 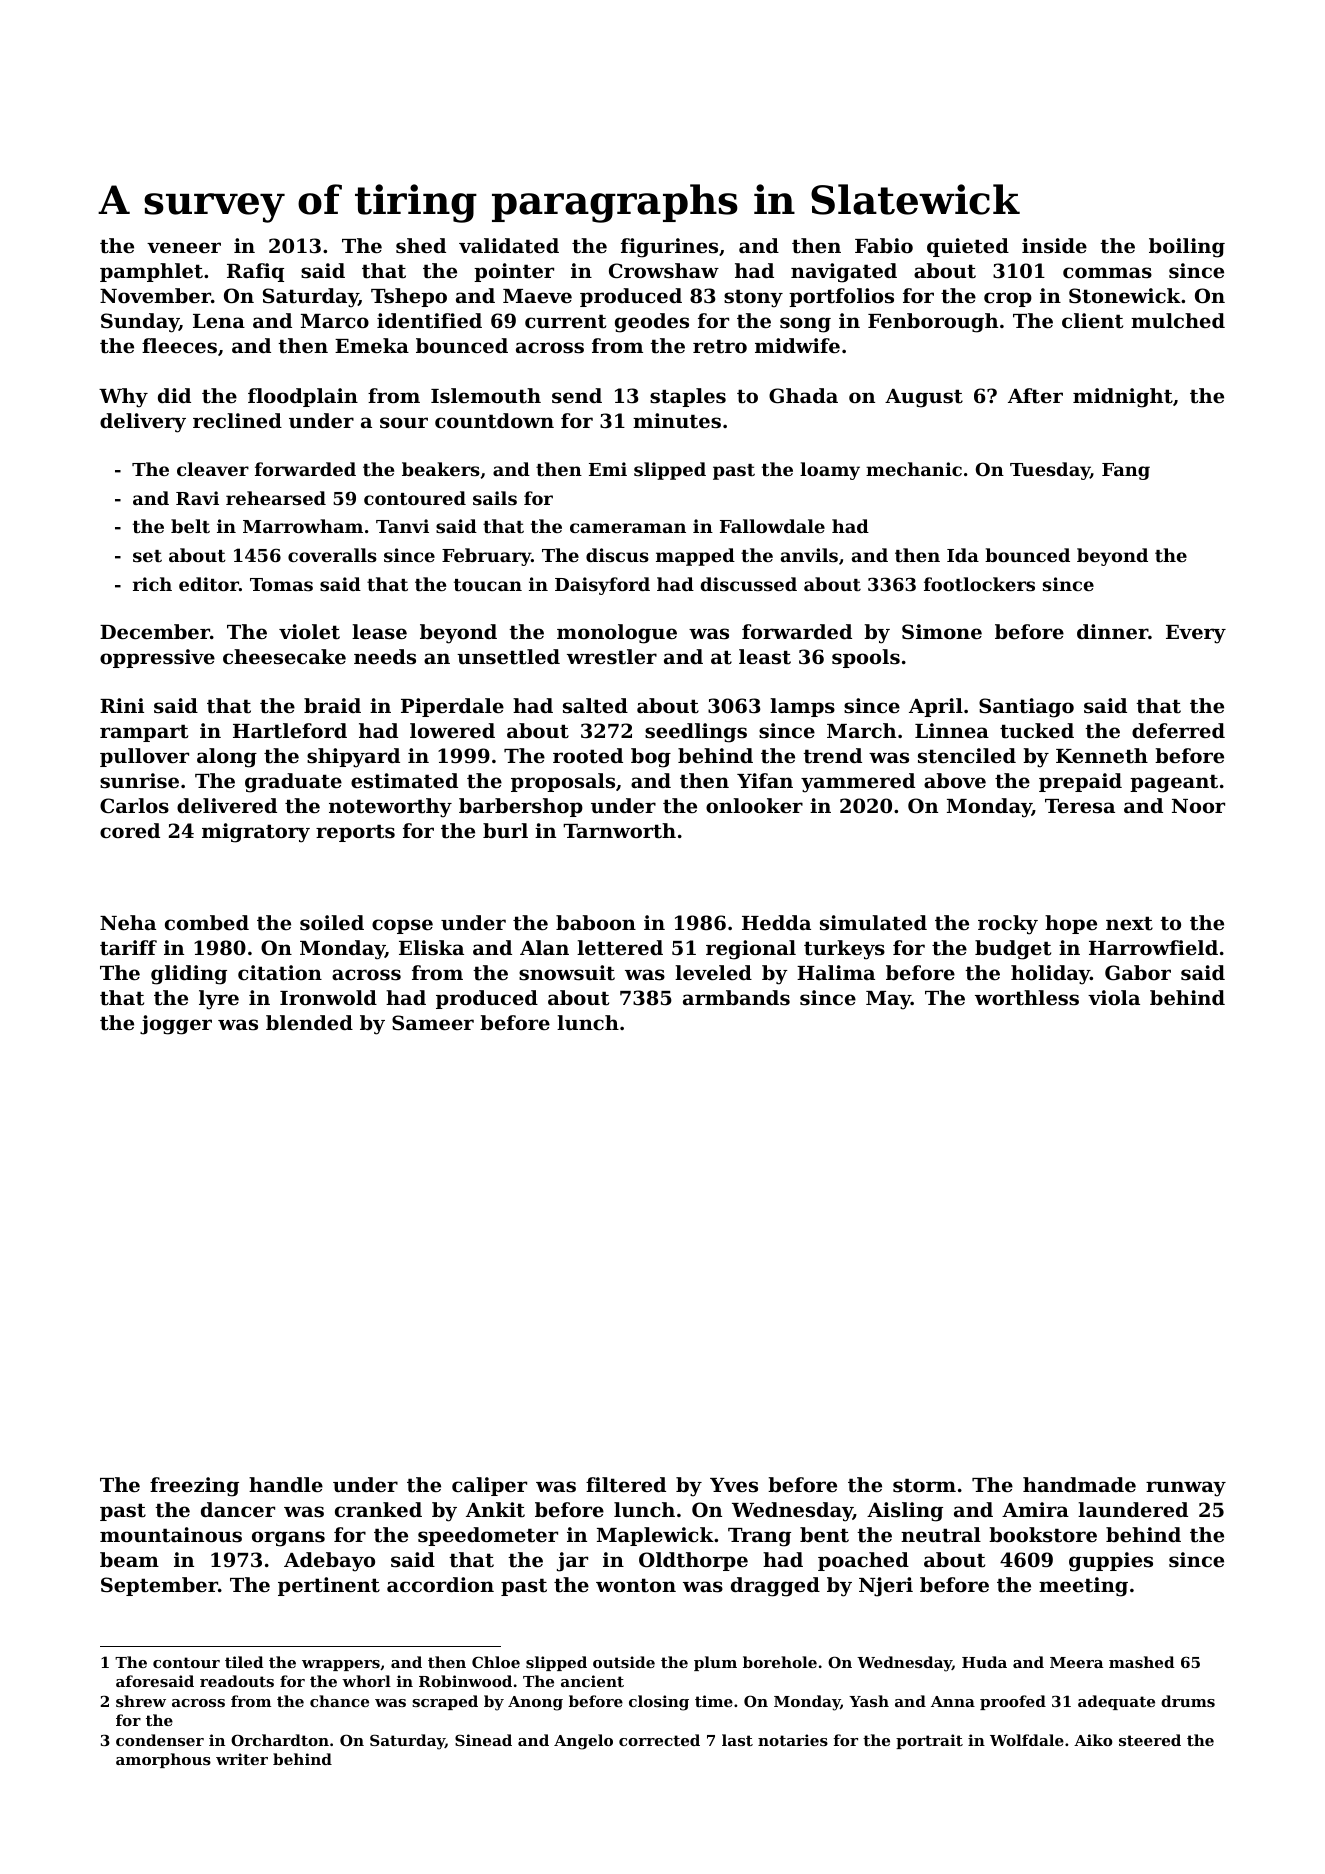 I want to click on Yves, so click(x=734, y=1485).
